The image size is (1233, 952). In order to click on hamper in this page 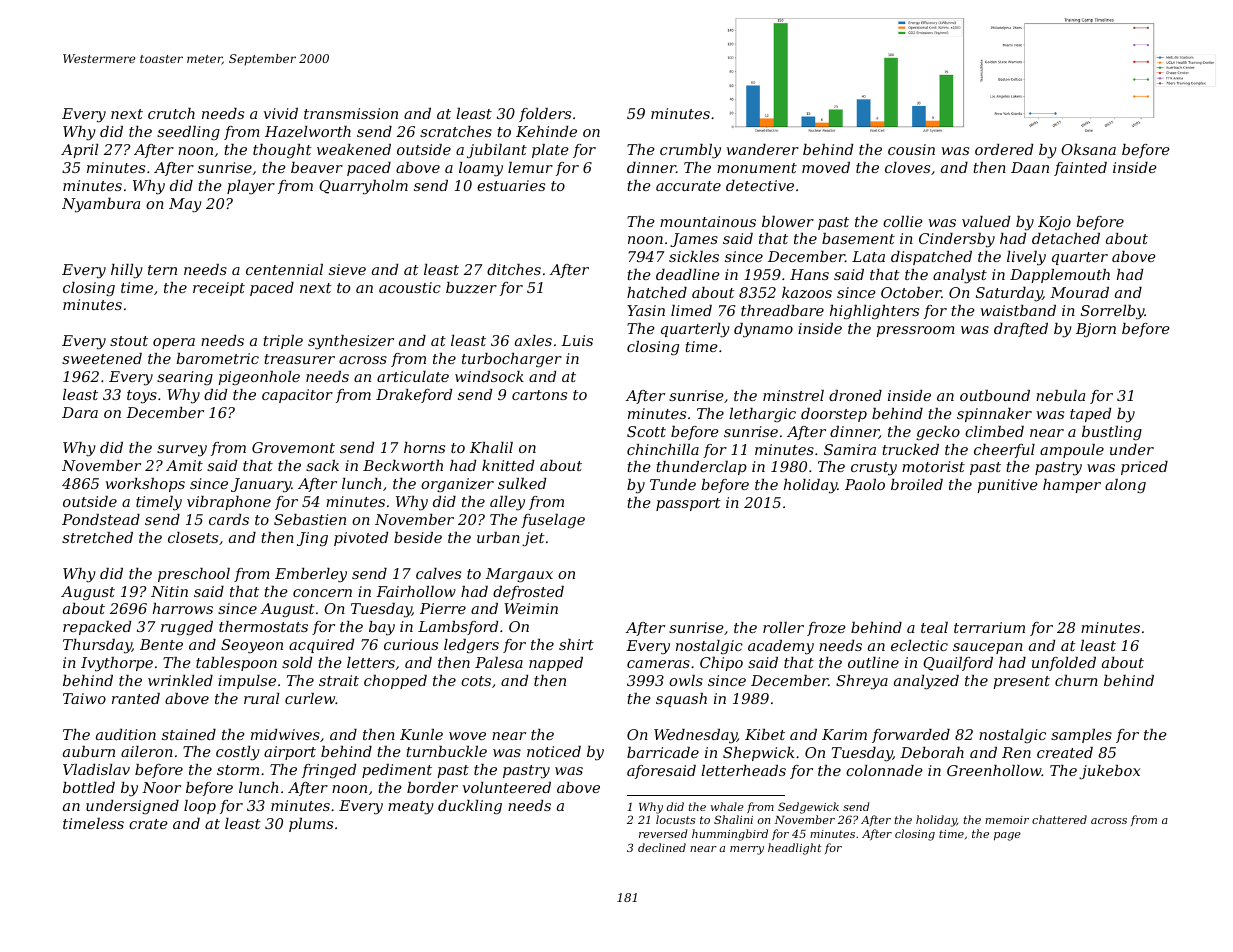, I will do `click(1072, 486)`.
